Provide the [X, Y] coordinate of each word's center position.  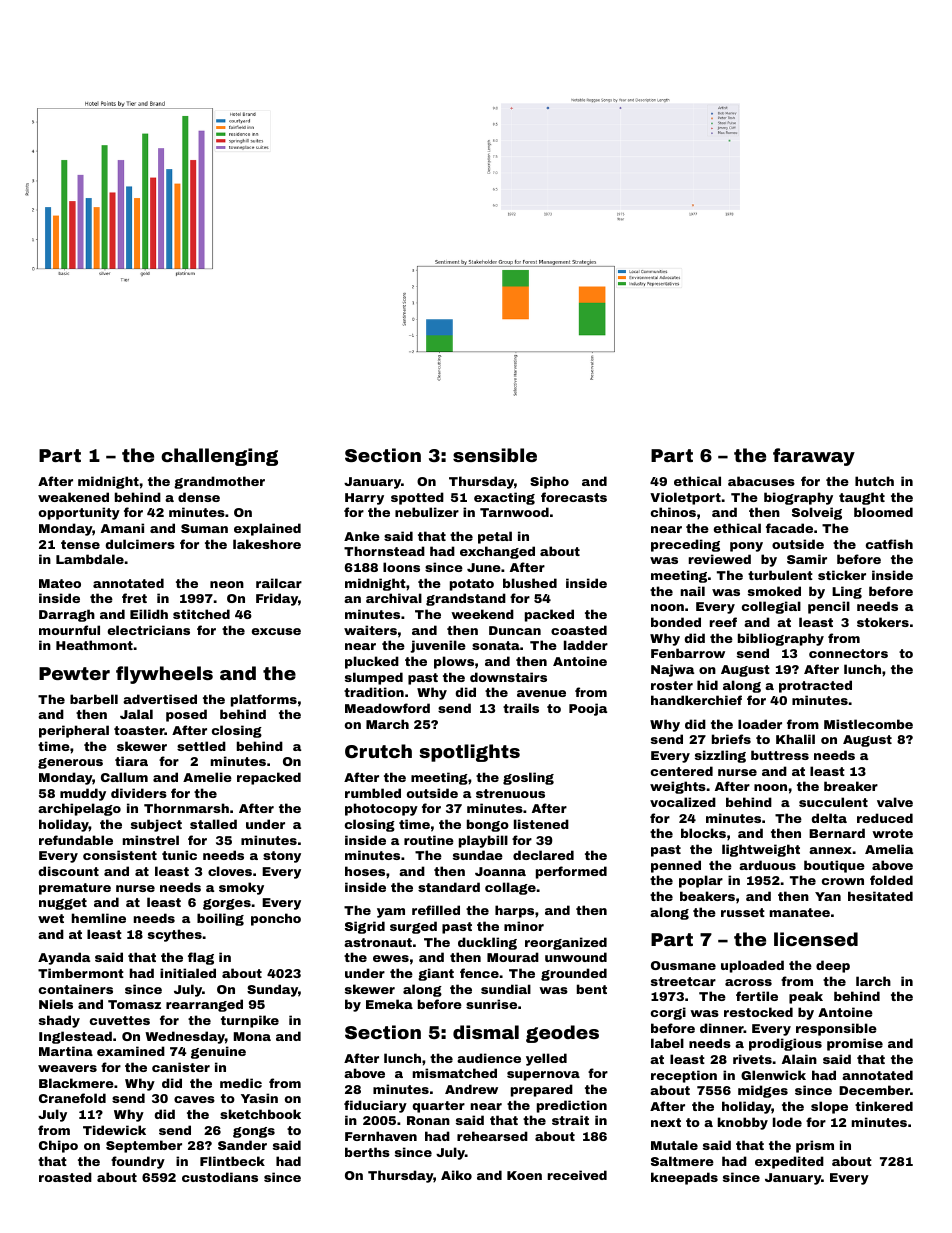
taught [862, 498]
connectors [848, 653]
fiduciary [375, 1106]
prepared [542, 1090]
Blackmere [76, 1083]
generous [70, 763]
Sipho [549, 482]
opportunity [79, 513]
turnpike [250, 1021]
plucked [372, 662]
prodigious [785, 1044]
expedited [789, 1162]
